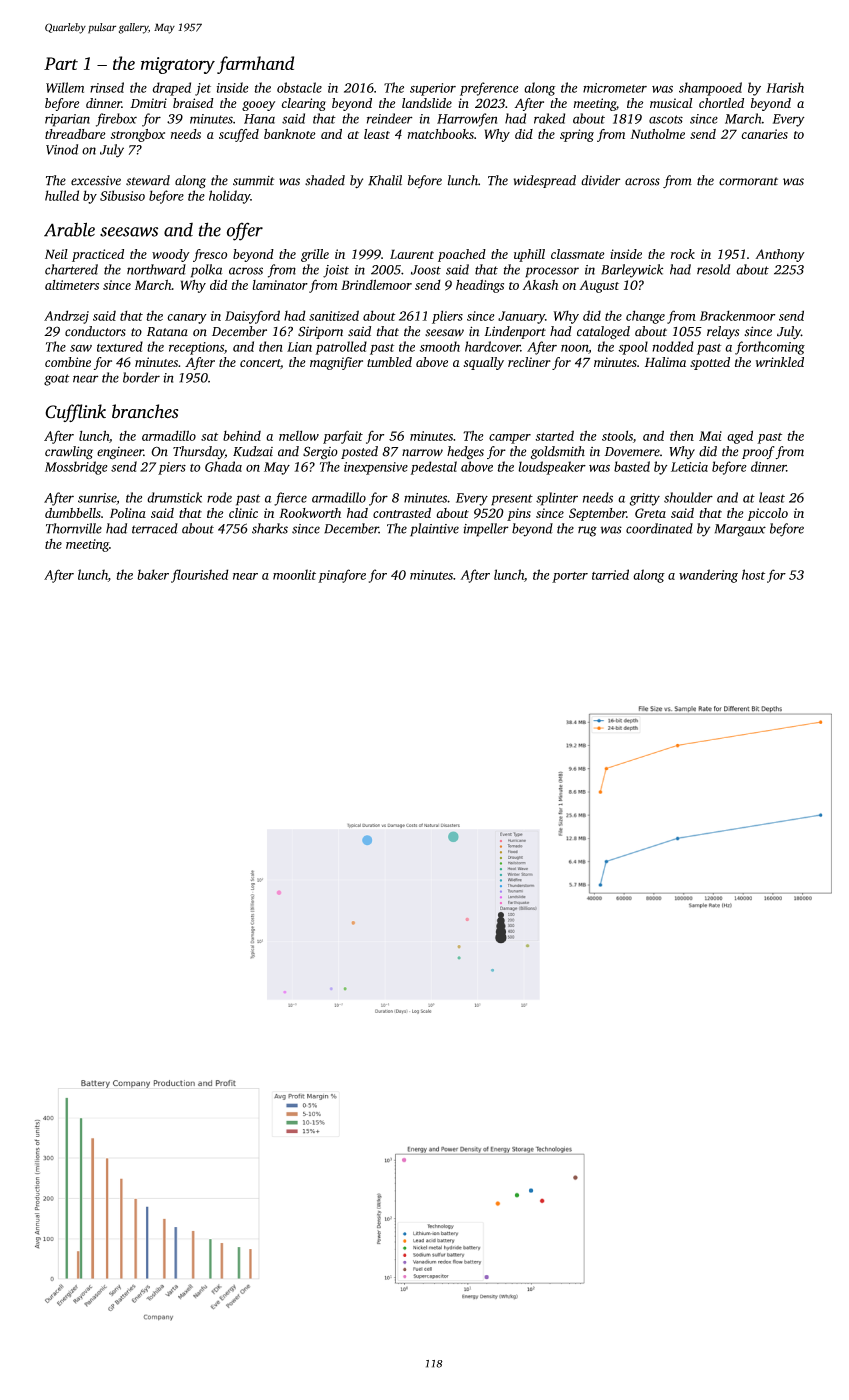 Image resolution: width=849 pixels, height=1400 pixels. I want to click on conductors, so click(95, 331).
